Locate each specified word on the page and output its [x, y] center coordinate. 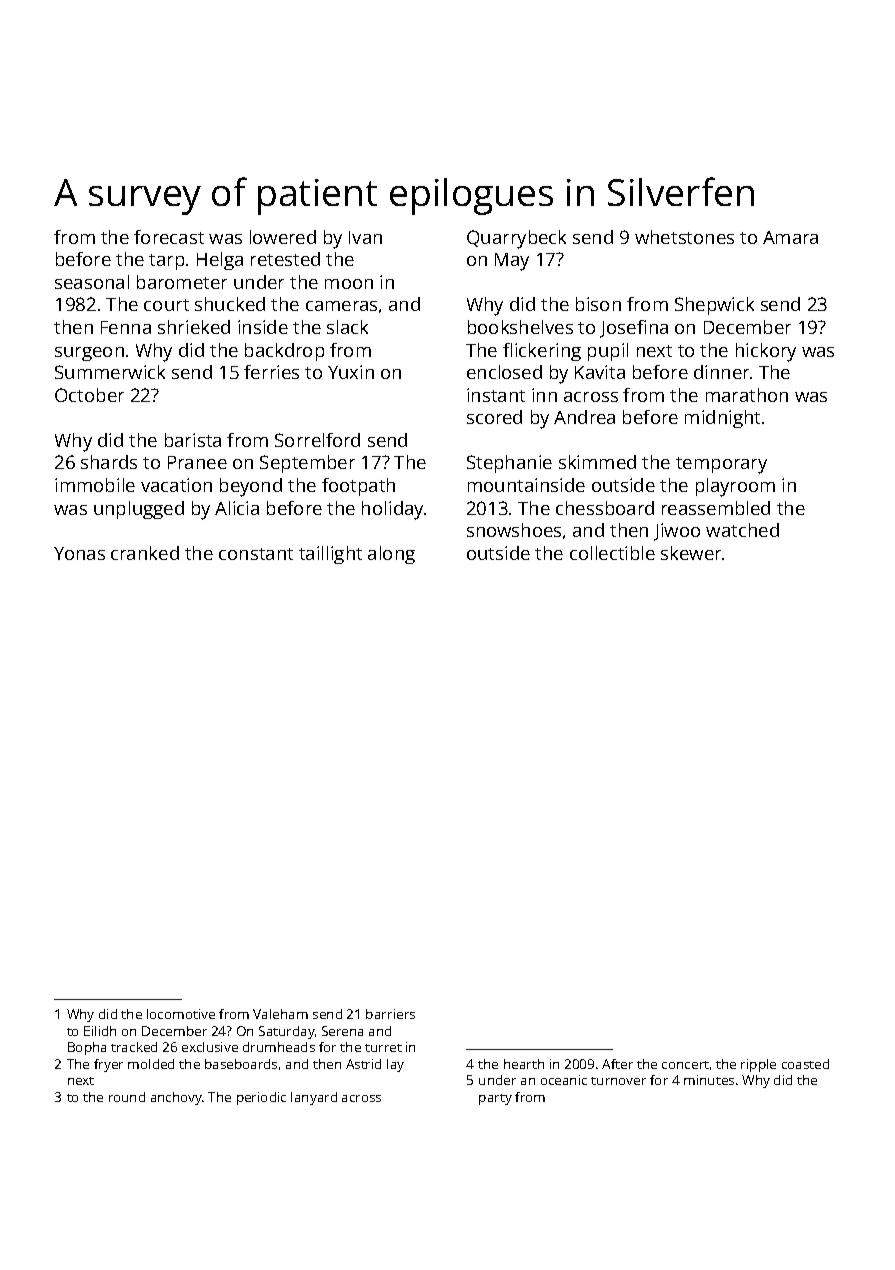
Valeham [280, 1014]
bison [598, 304]
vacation [176, 485]
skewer [691, 553]
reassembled [716, 508]
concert [685, 1065]
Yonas [79, 553]
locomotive [181, 1014]
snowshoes [514, 530]
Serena [342, 1031]
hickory [766, 352]
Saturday [287, 1032]
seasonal [92, 282]
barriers [390, 1014]
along [391, 555]
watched [742, 530]
